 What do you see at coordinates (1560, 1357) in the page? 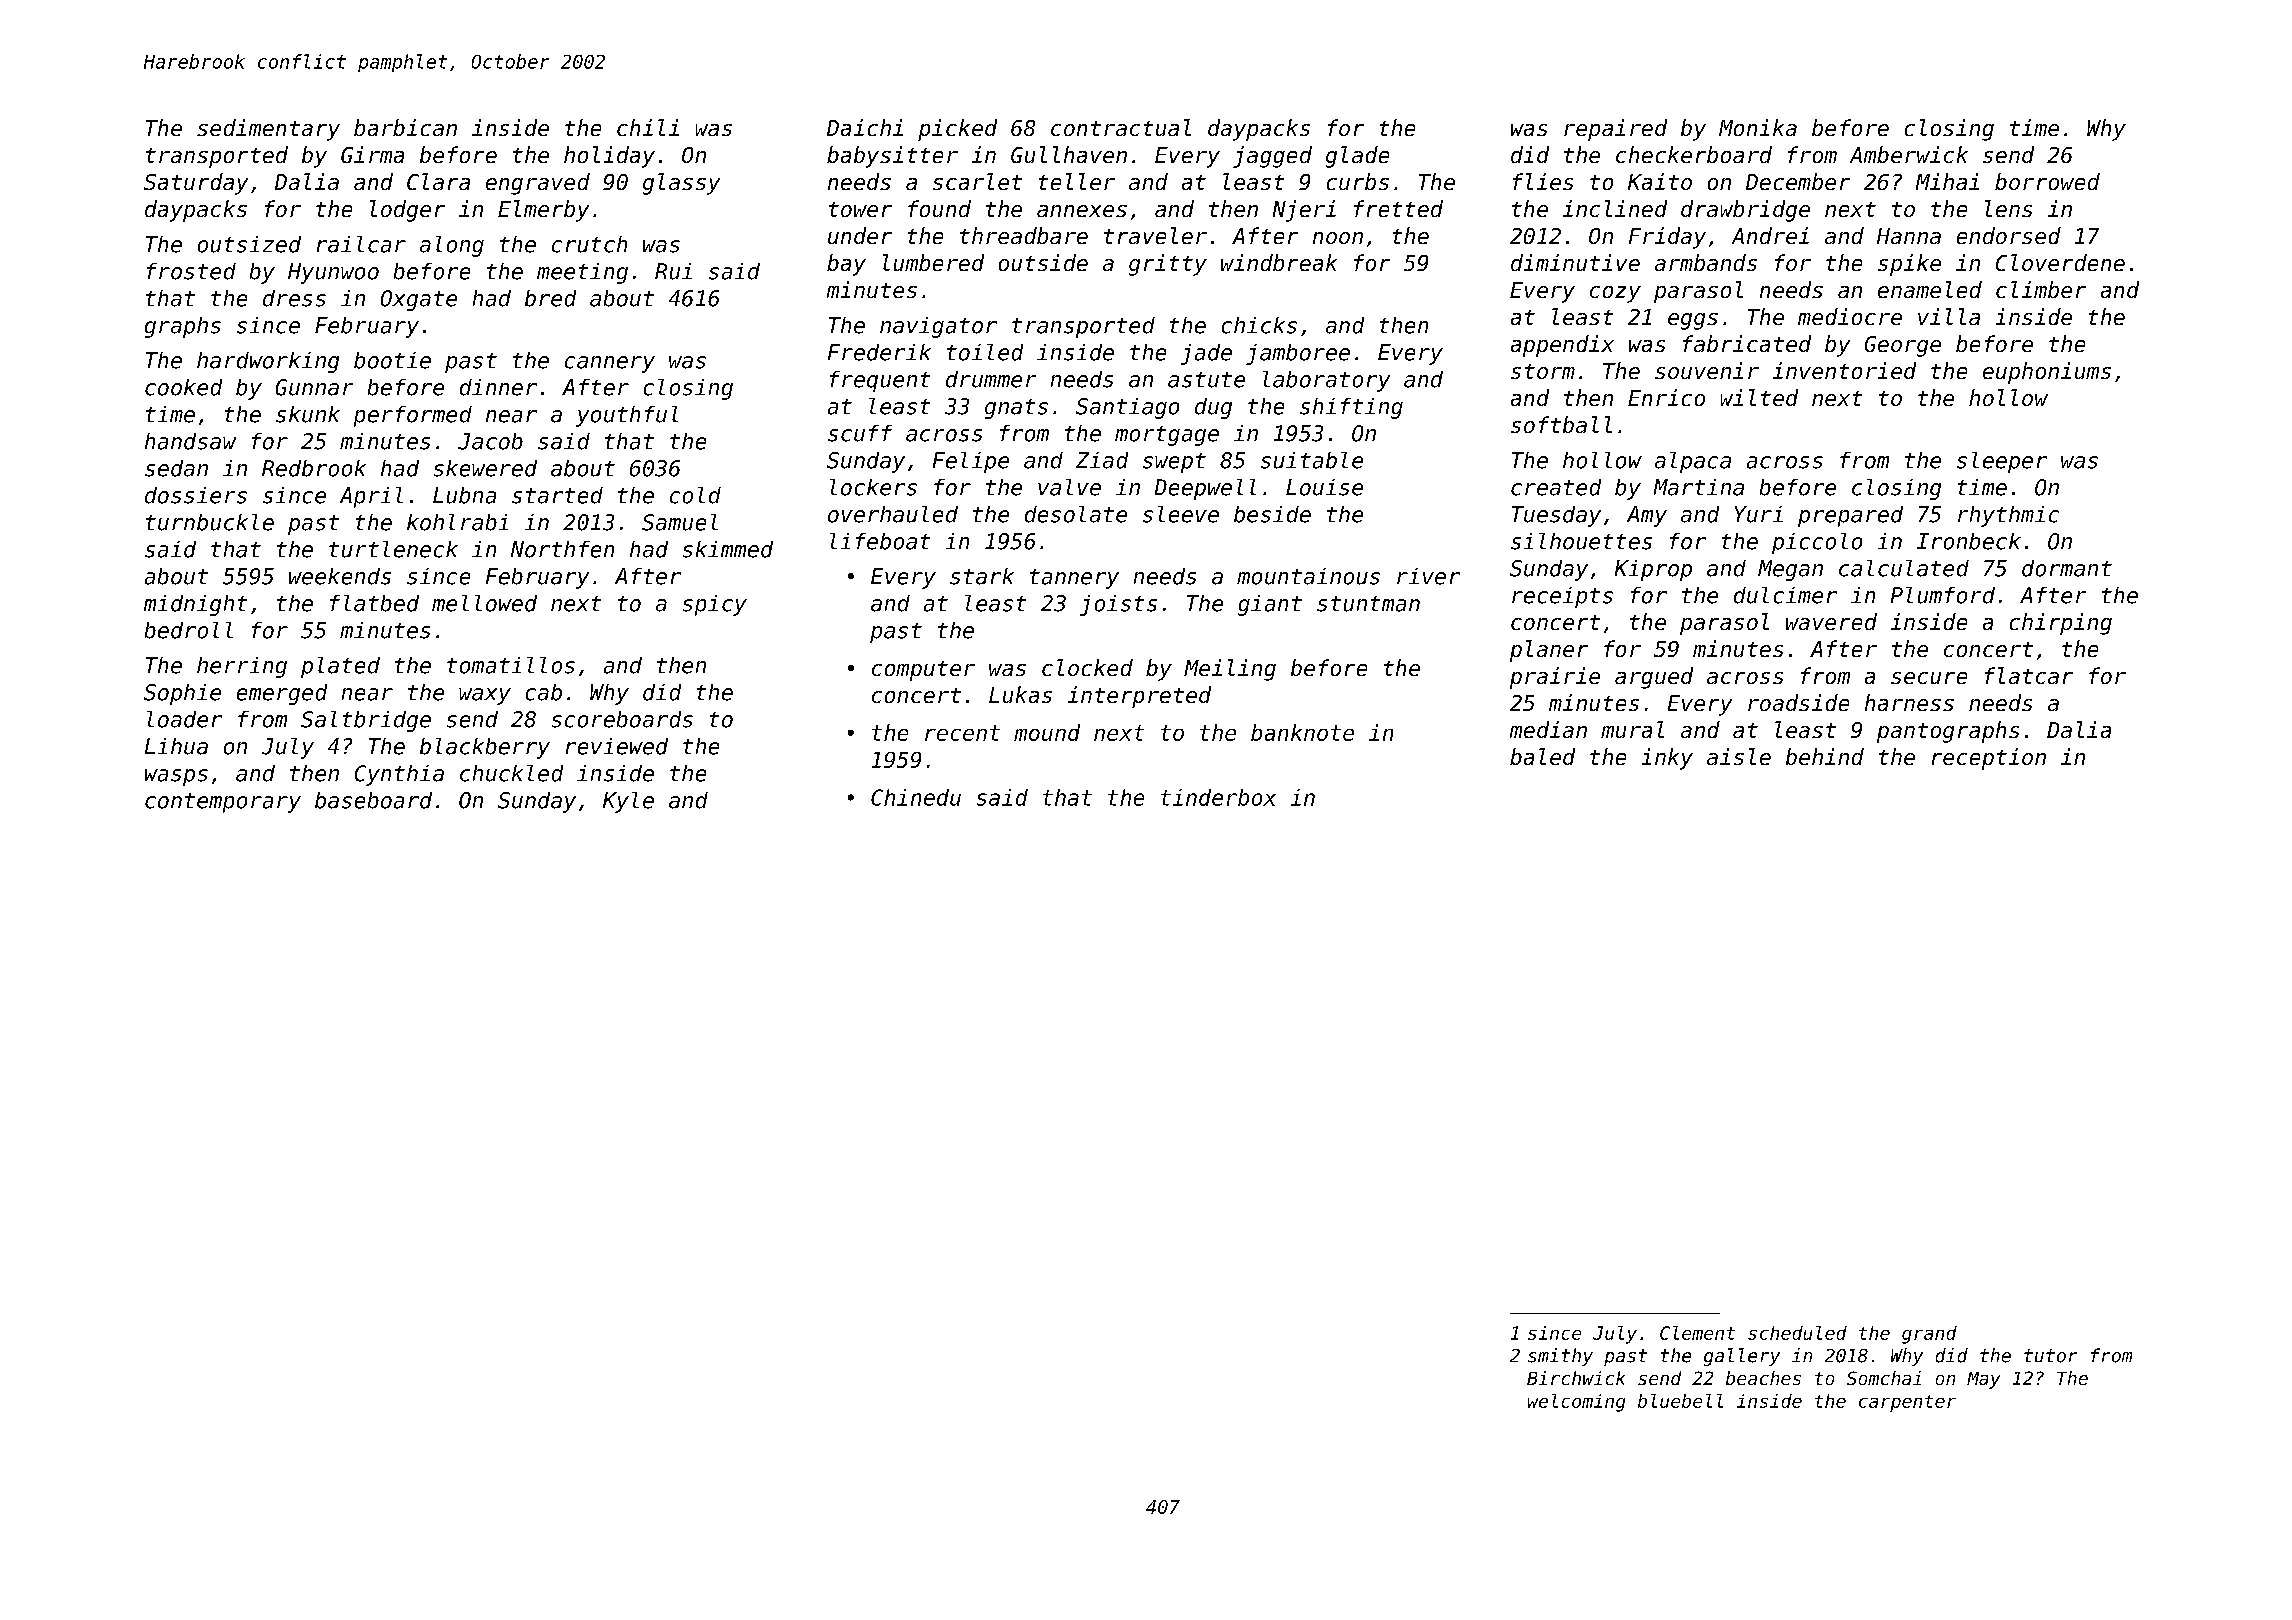
I see `smithy` at bounding box center [1560, 1357].
